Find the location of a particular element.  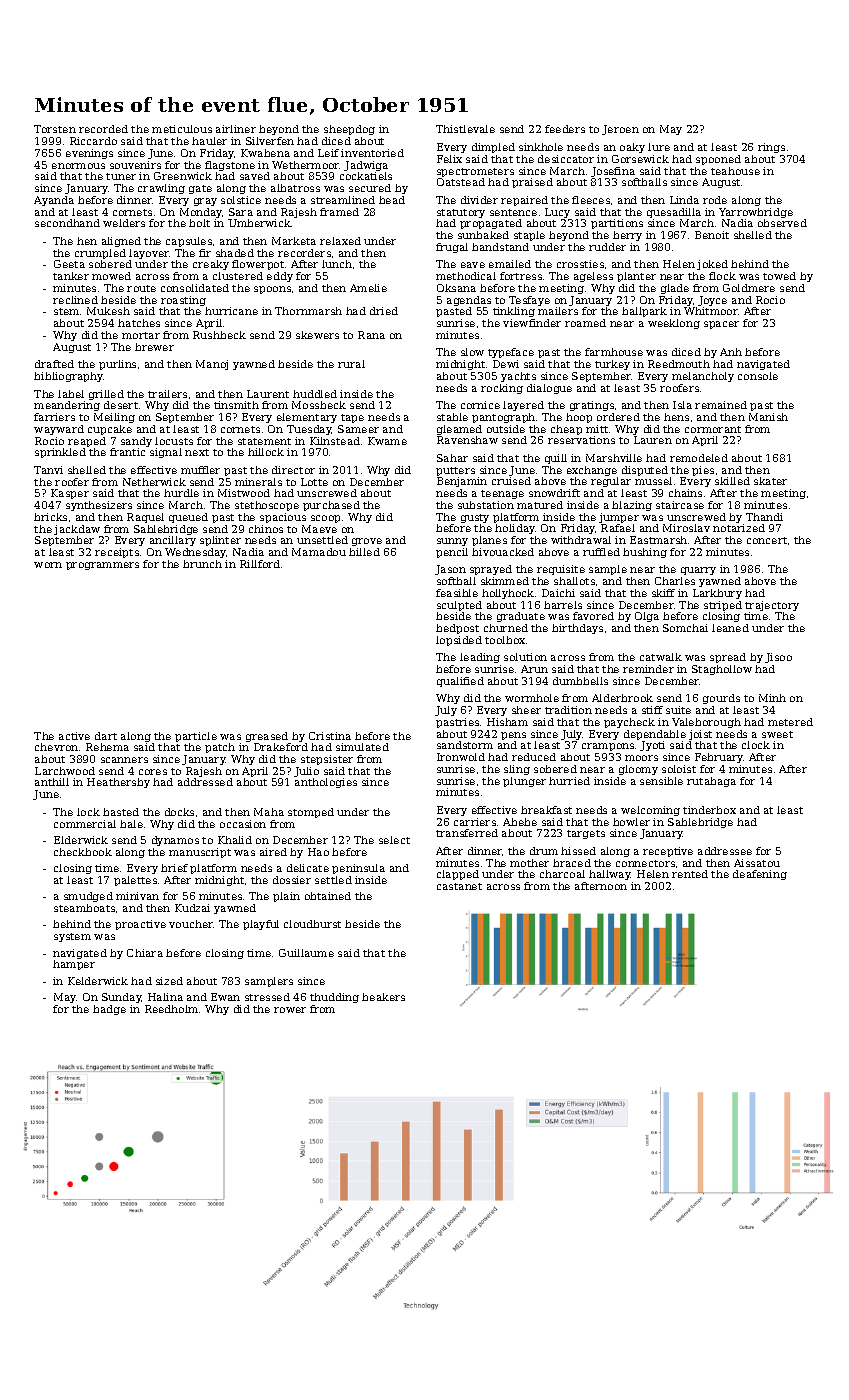

sheepdog is located at coordinates (349, 130).
